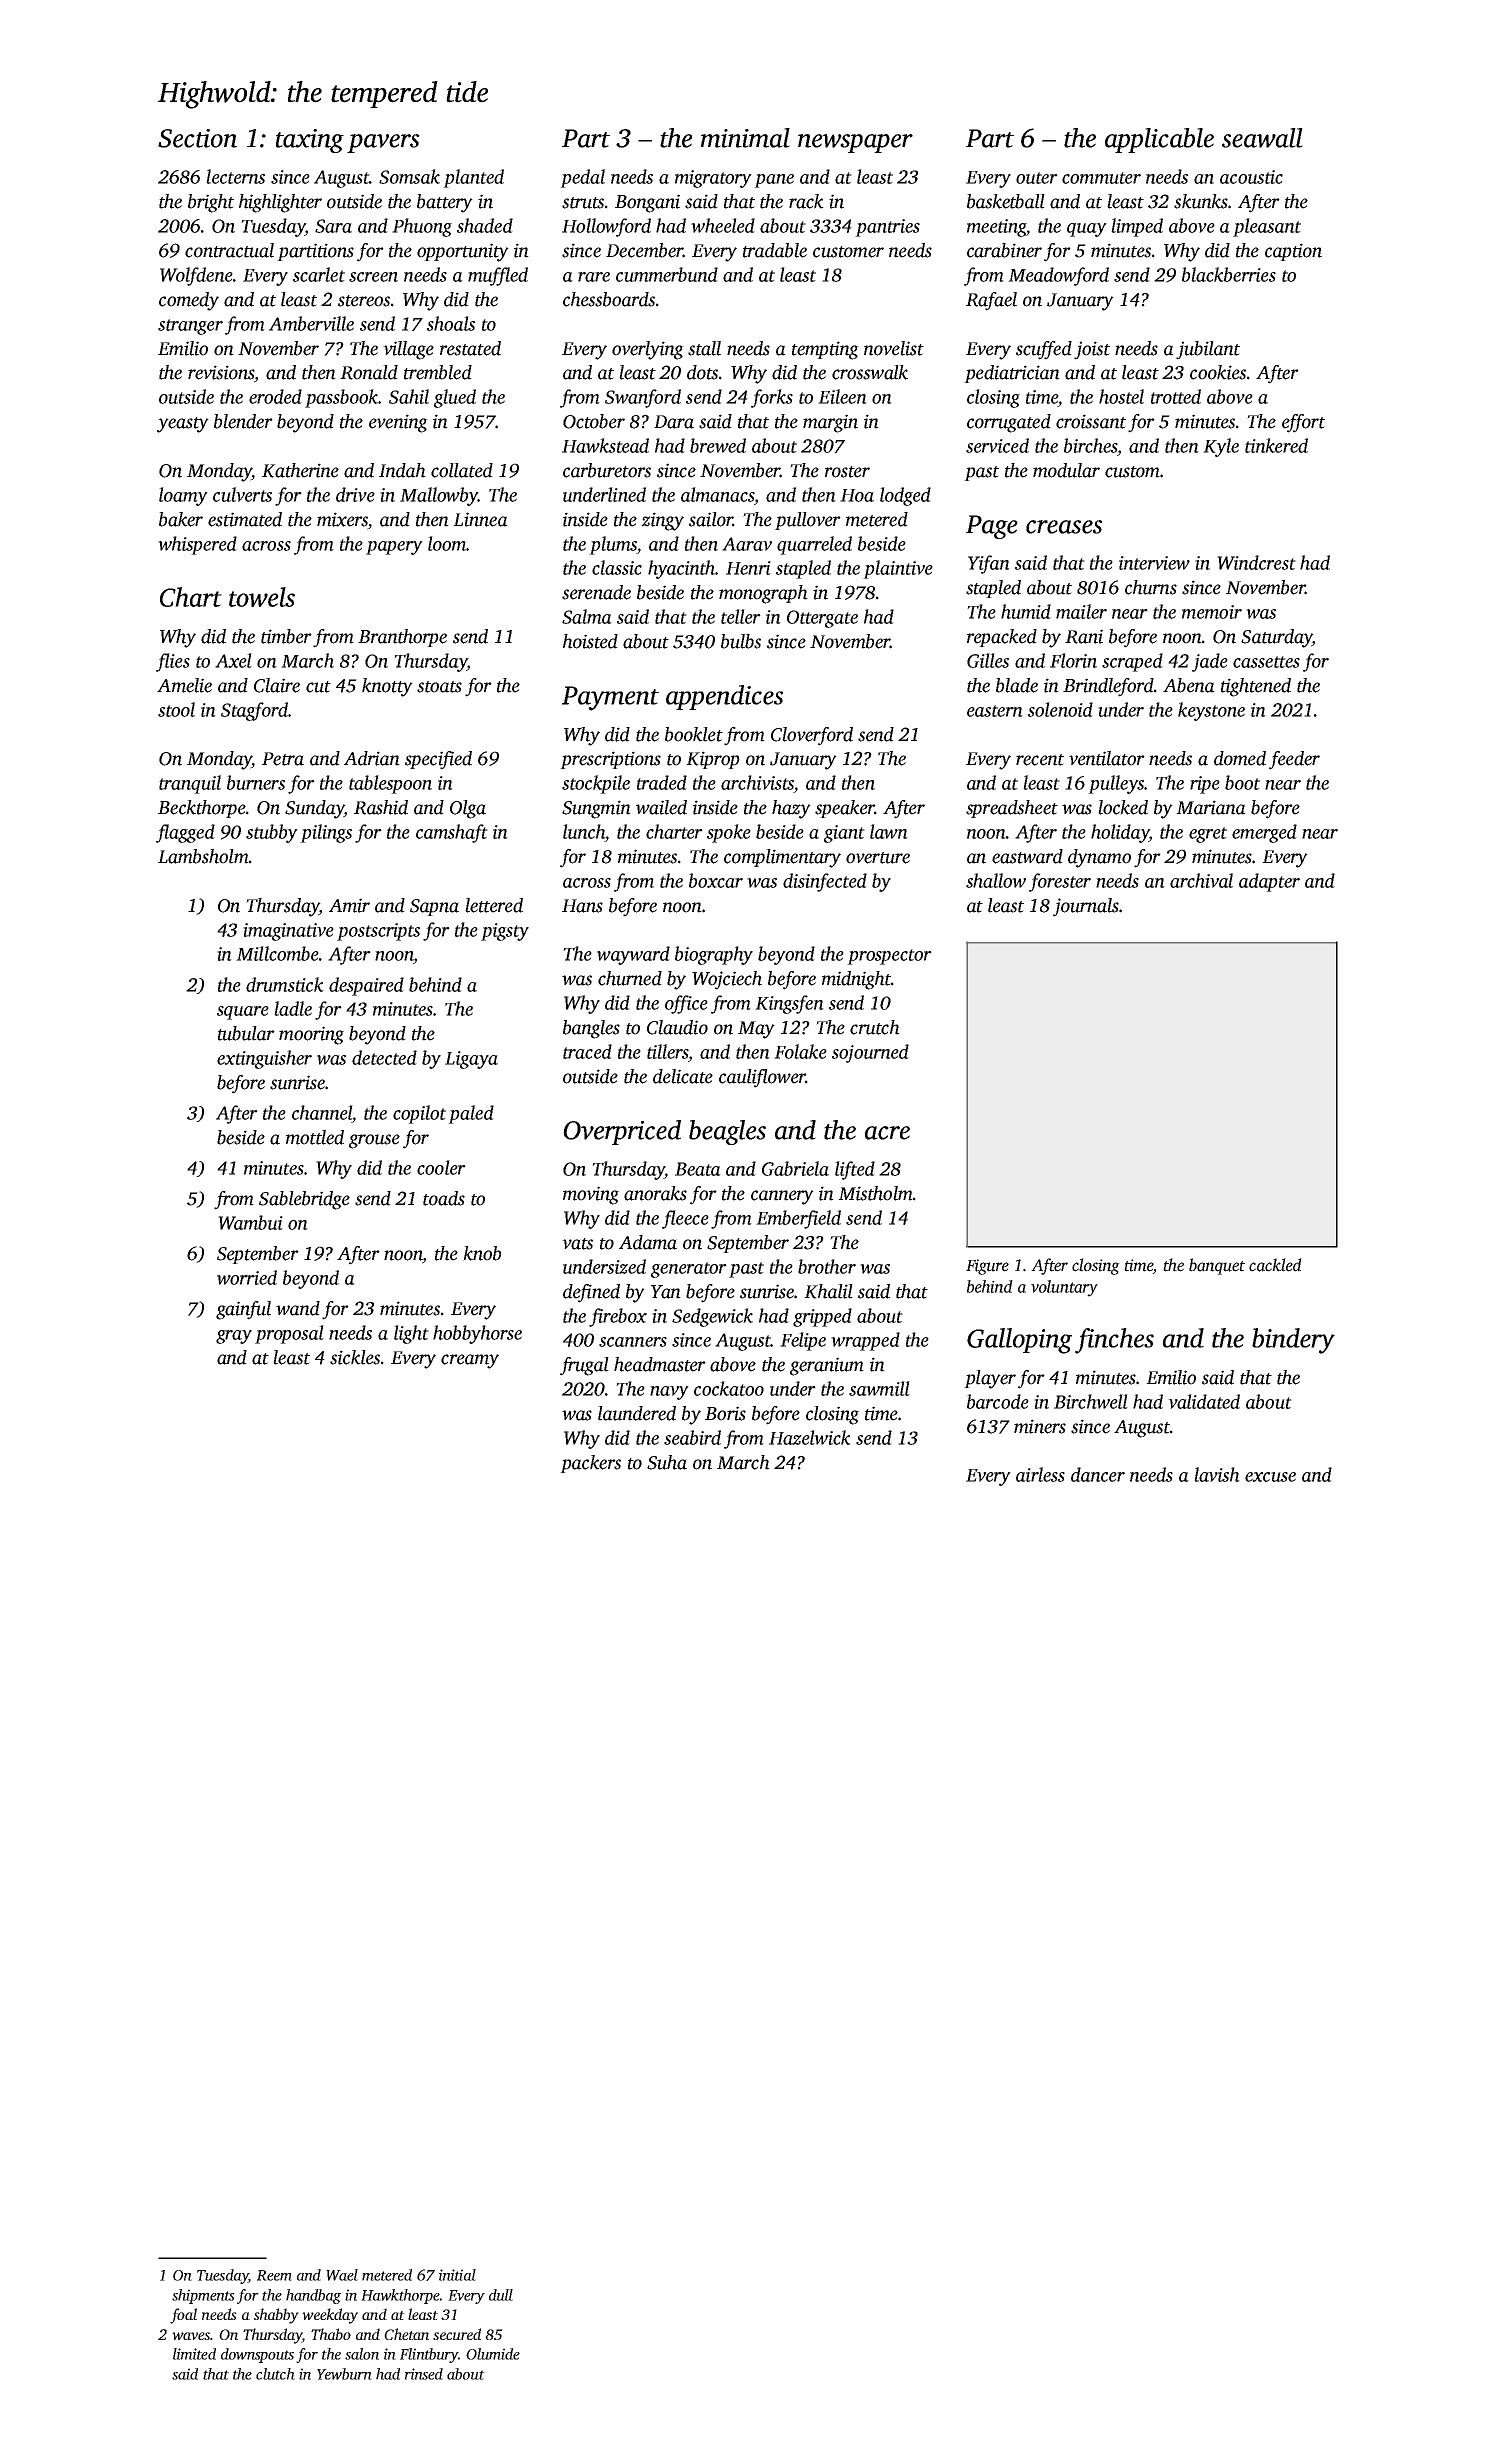 The image size is (1496, 2464). What do you see at coordinates (1269, 882) in the screenshot?
I see `adapter` at bounding box center [1269, 882].
